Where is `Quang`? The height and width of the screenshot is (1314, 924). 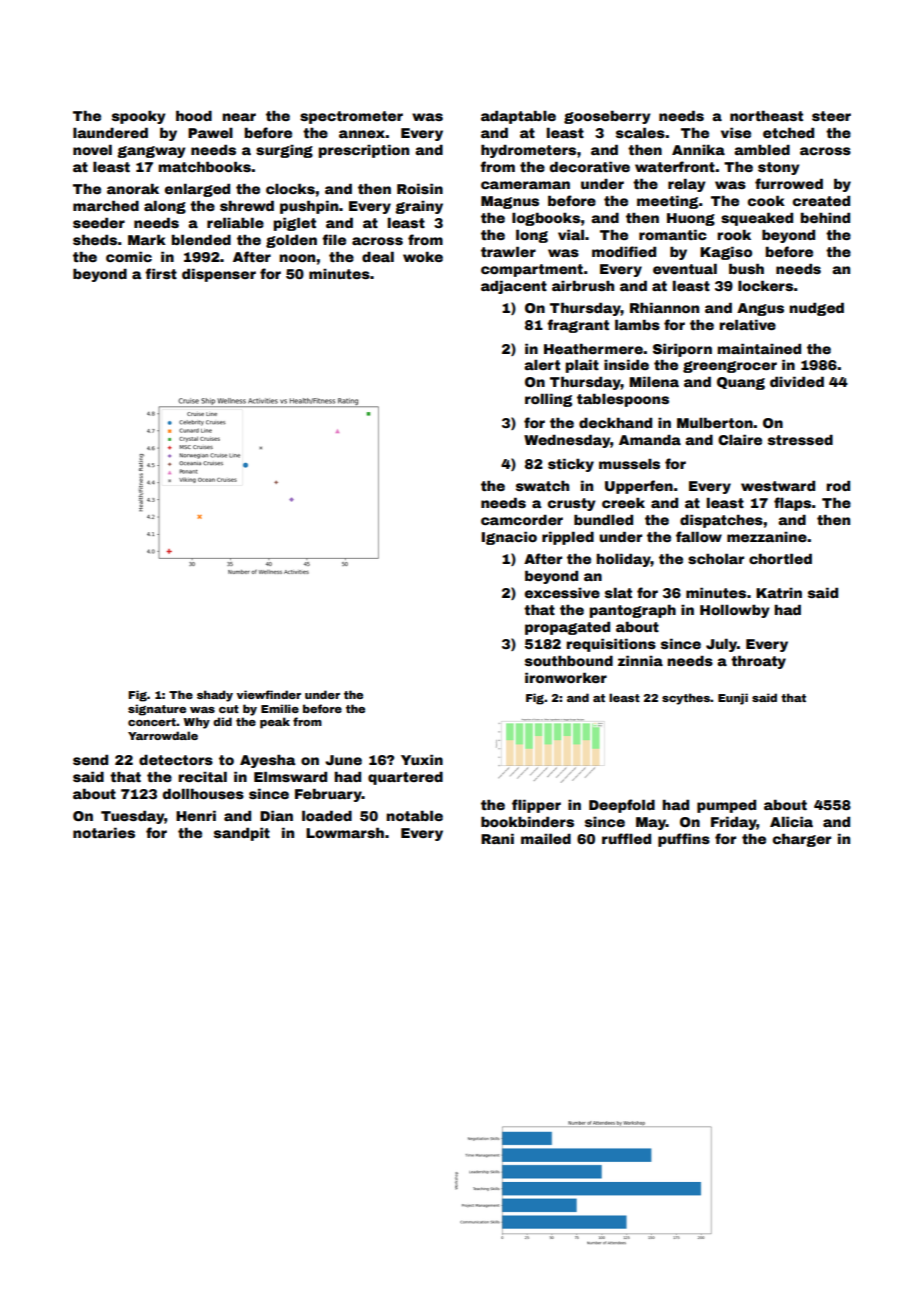
Quang is located at coordinates (741, 383).
